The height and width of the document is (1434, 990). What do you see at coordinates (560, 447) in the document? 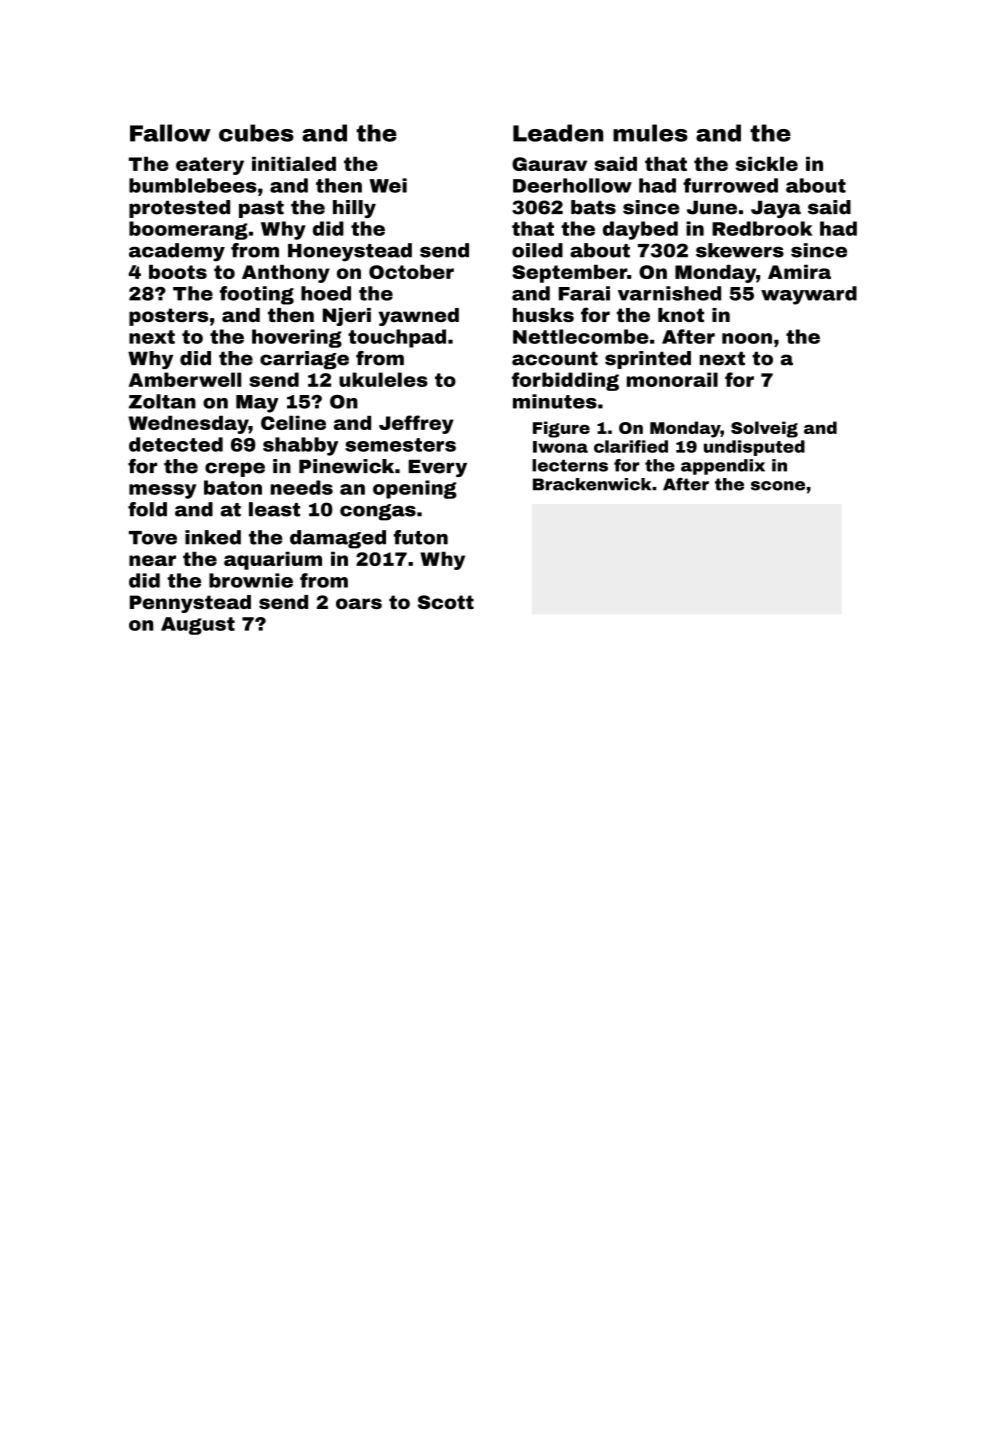
I see `Iwona` at bounding box center [560, 447].
